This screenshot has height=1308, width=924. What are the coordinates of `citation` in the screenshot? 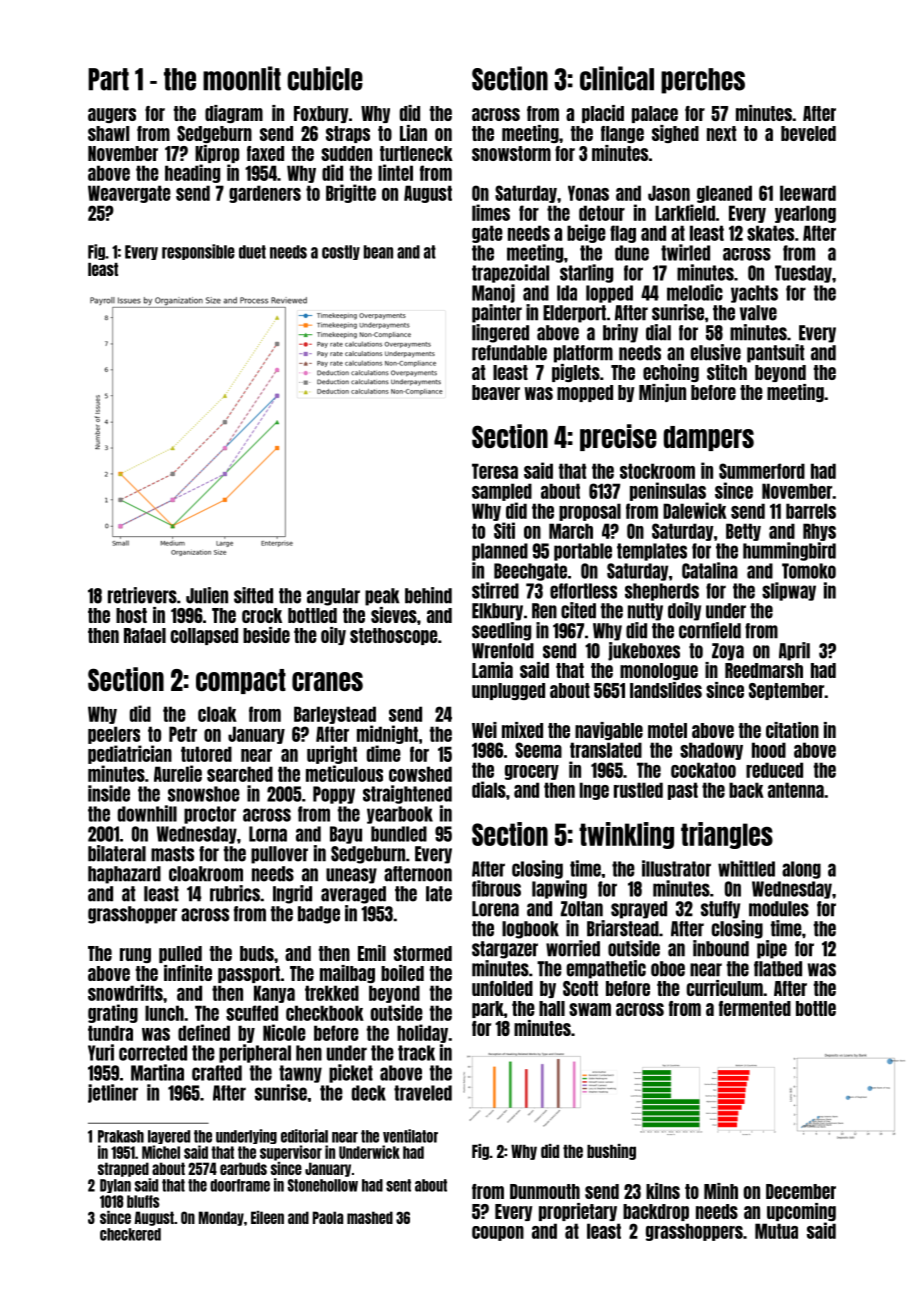 It's located at (792, 730).
